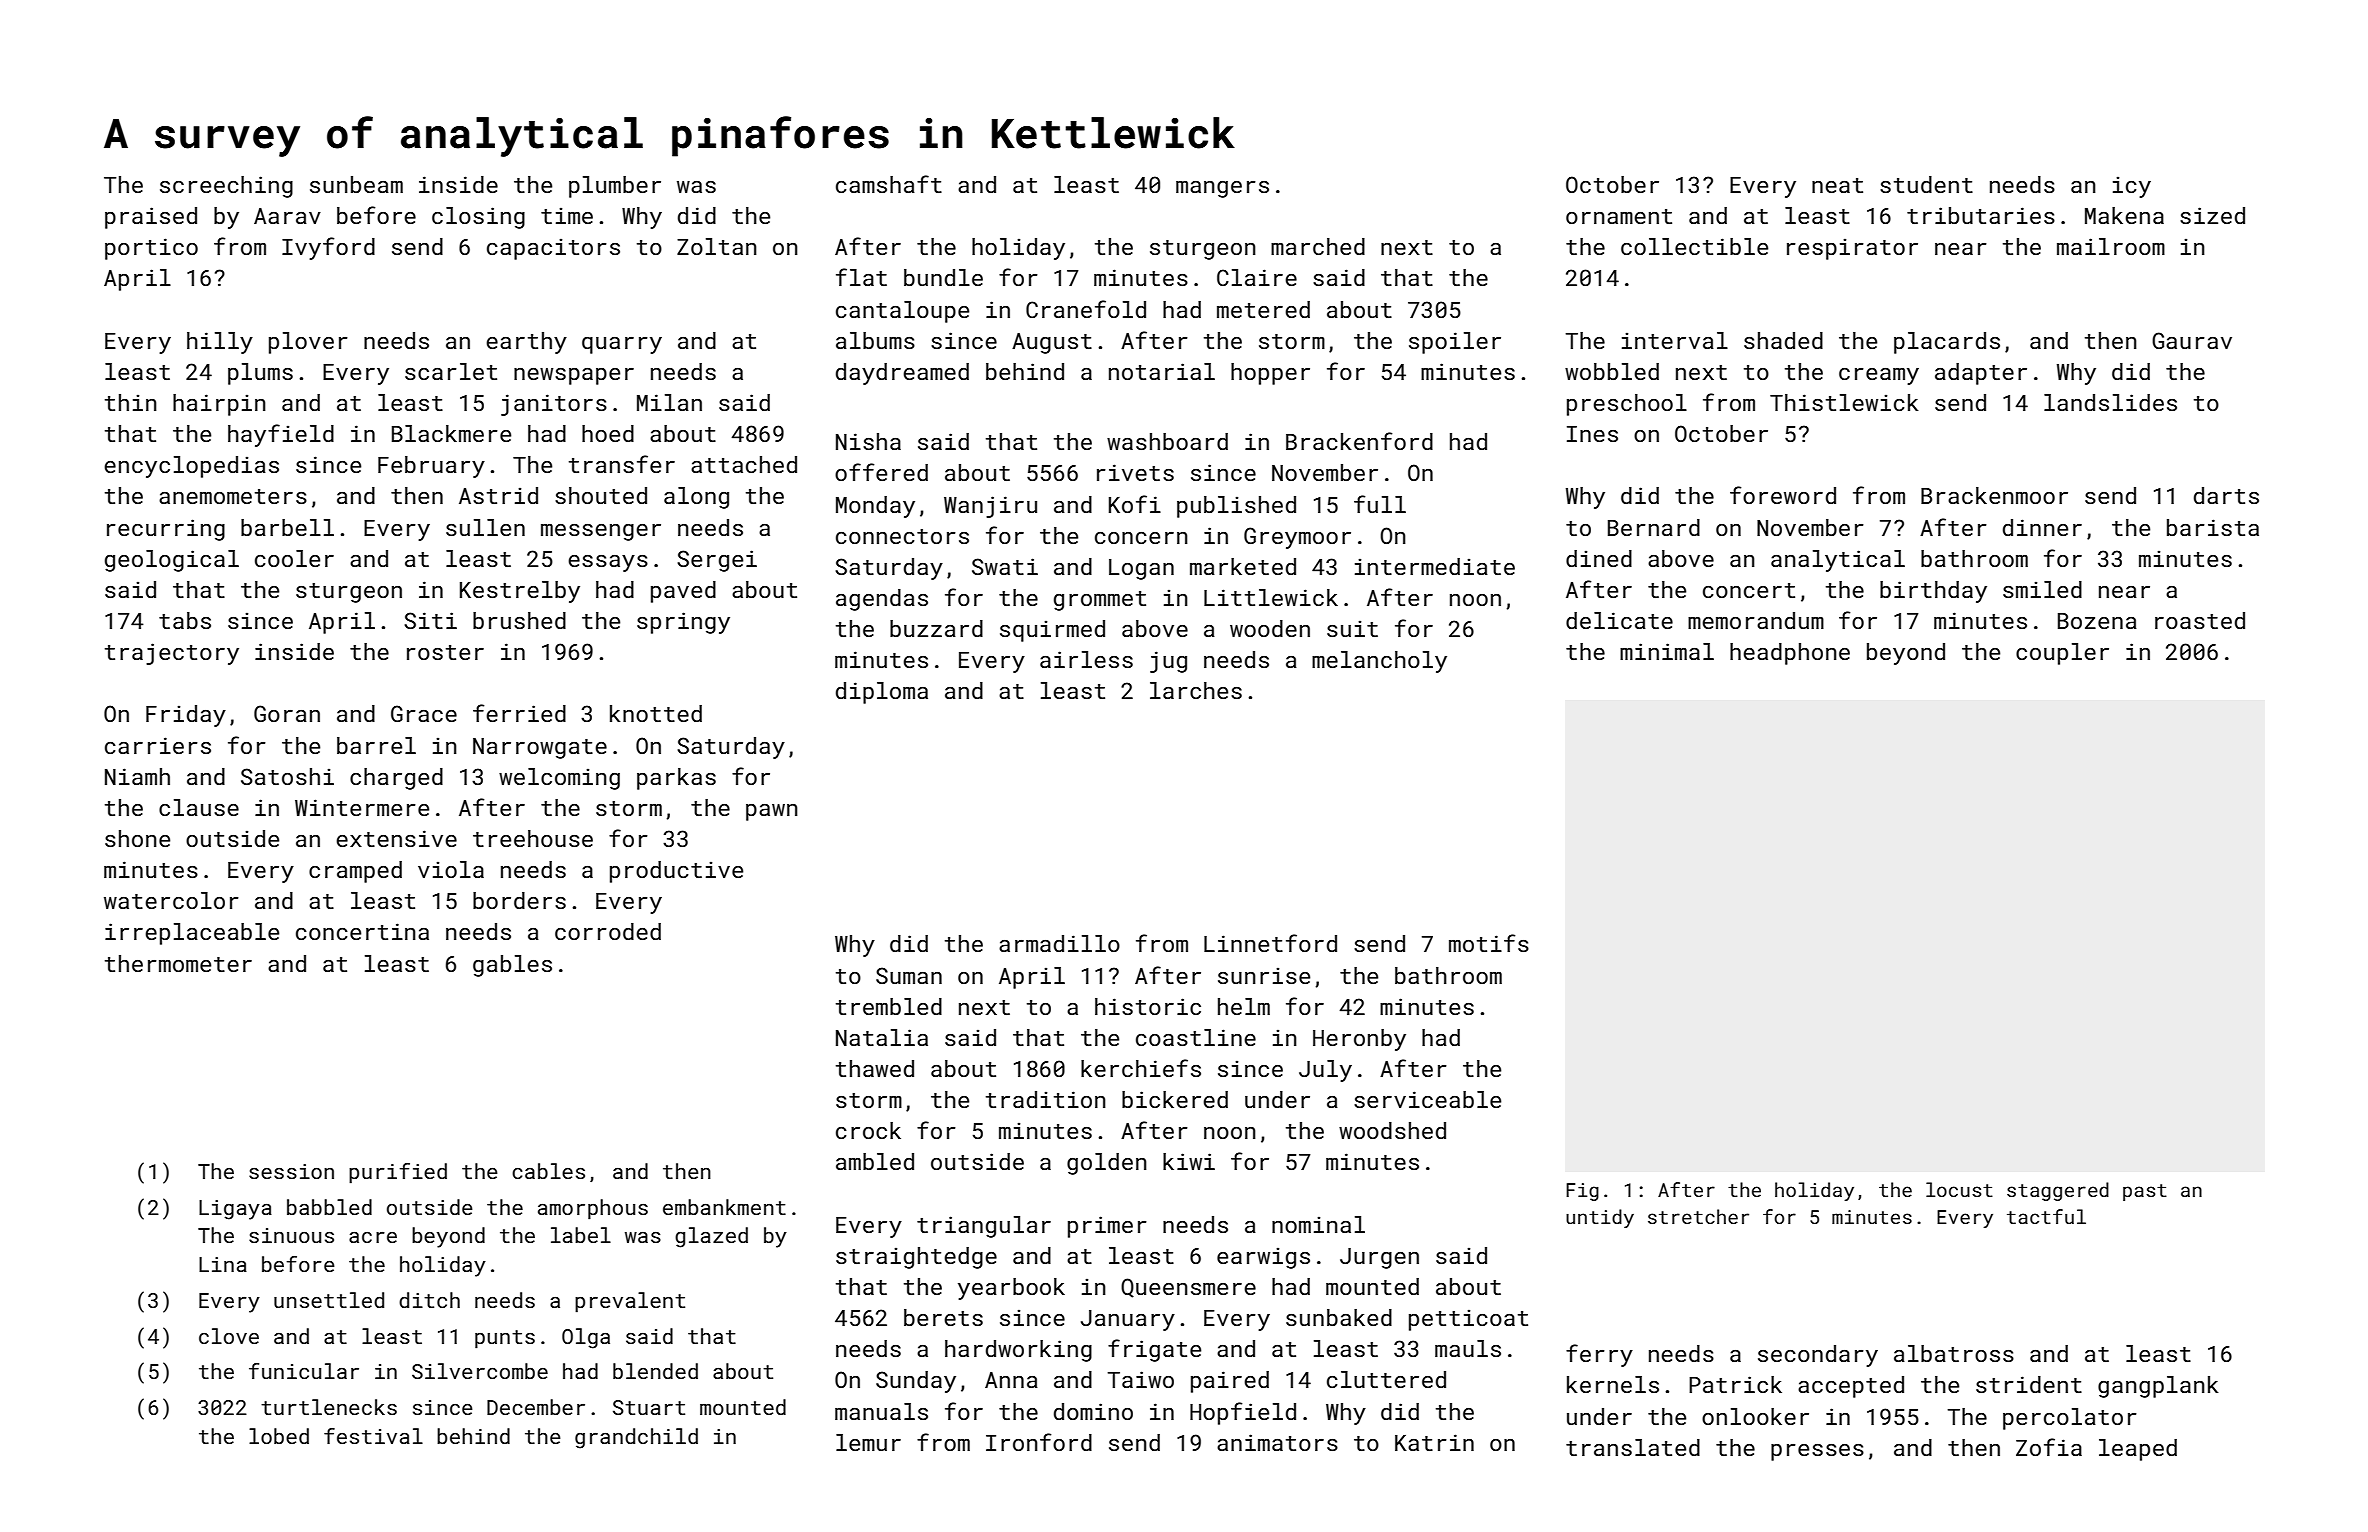 This page has height=1532, width=2368. Describe the element at coordinates (1379, 662) in the page. I see `melancholy` at that location.
